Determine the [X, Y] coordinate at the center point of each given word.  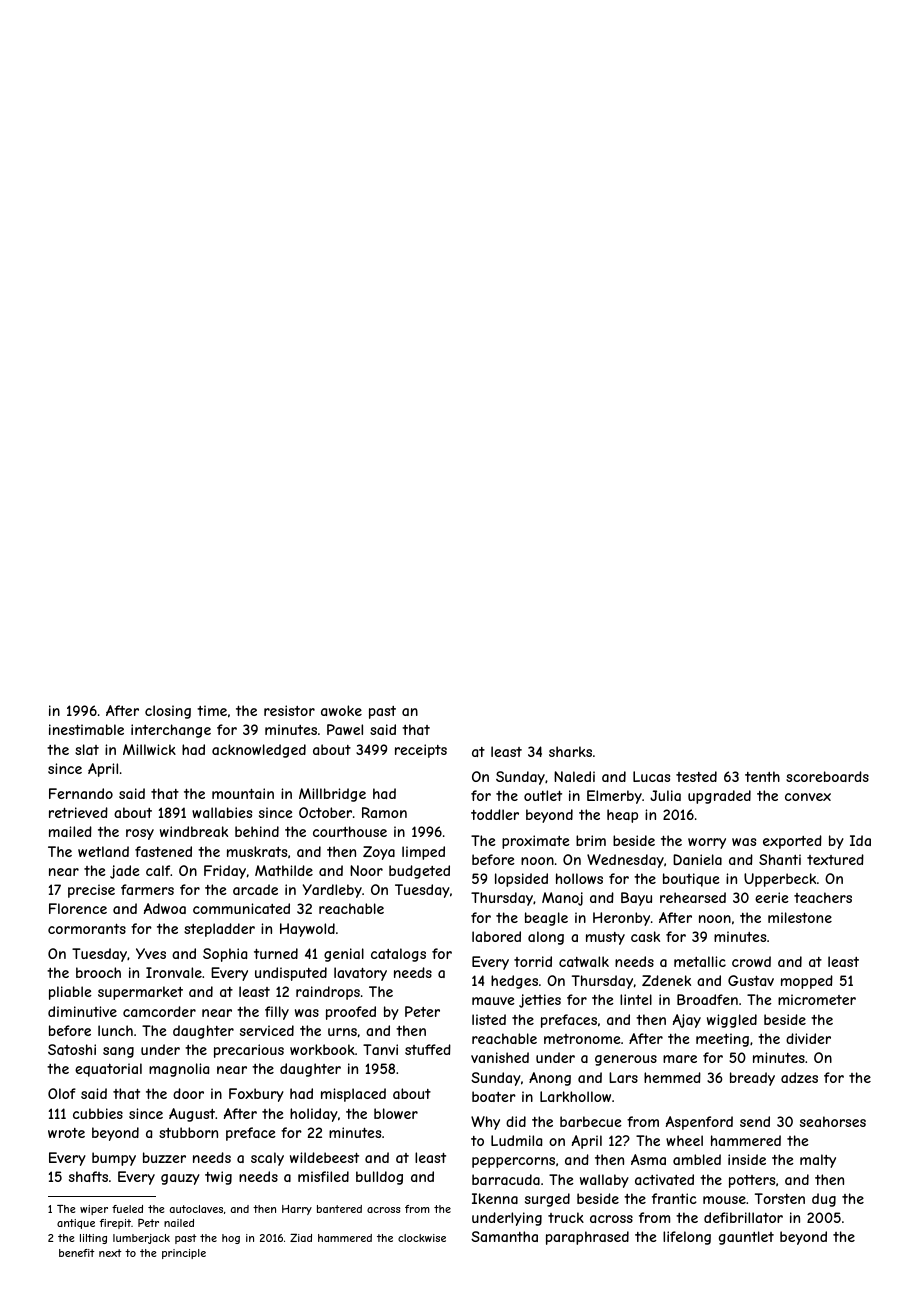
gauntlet [746, 1238]
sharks [570, 751]
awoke [341, 710]
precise [91, 891]
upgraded [719, 797]
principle [184, 1254]
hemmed [672, 1077]
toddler [495, 814]
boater [494, 1096]
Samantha [504, 1236]
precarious [249, 1051]
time [212, 710]
